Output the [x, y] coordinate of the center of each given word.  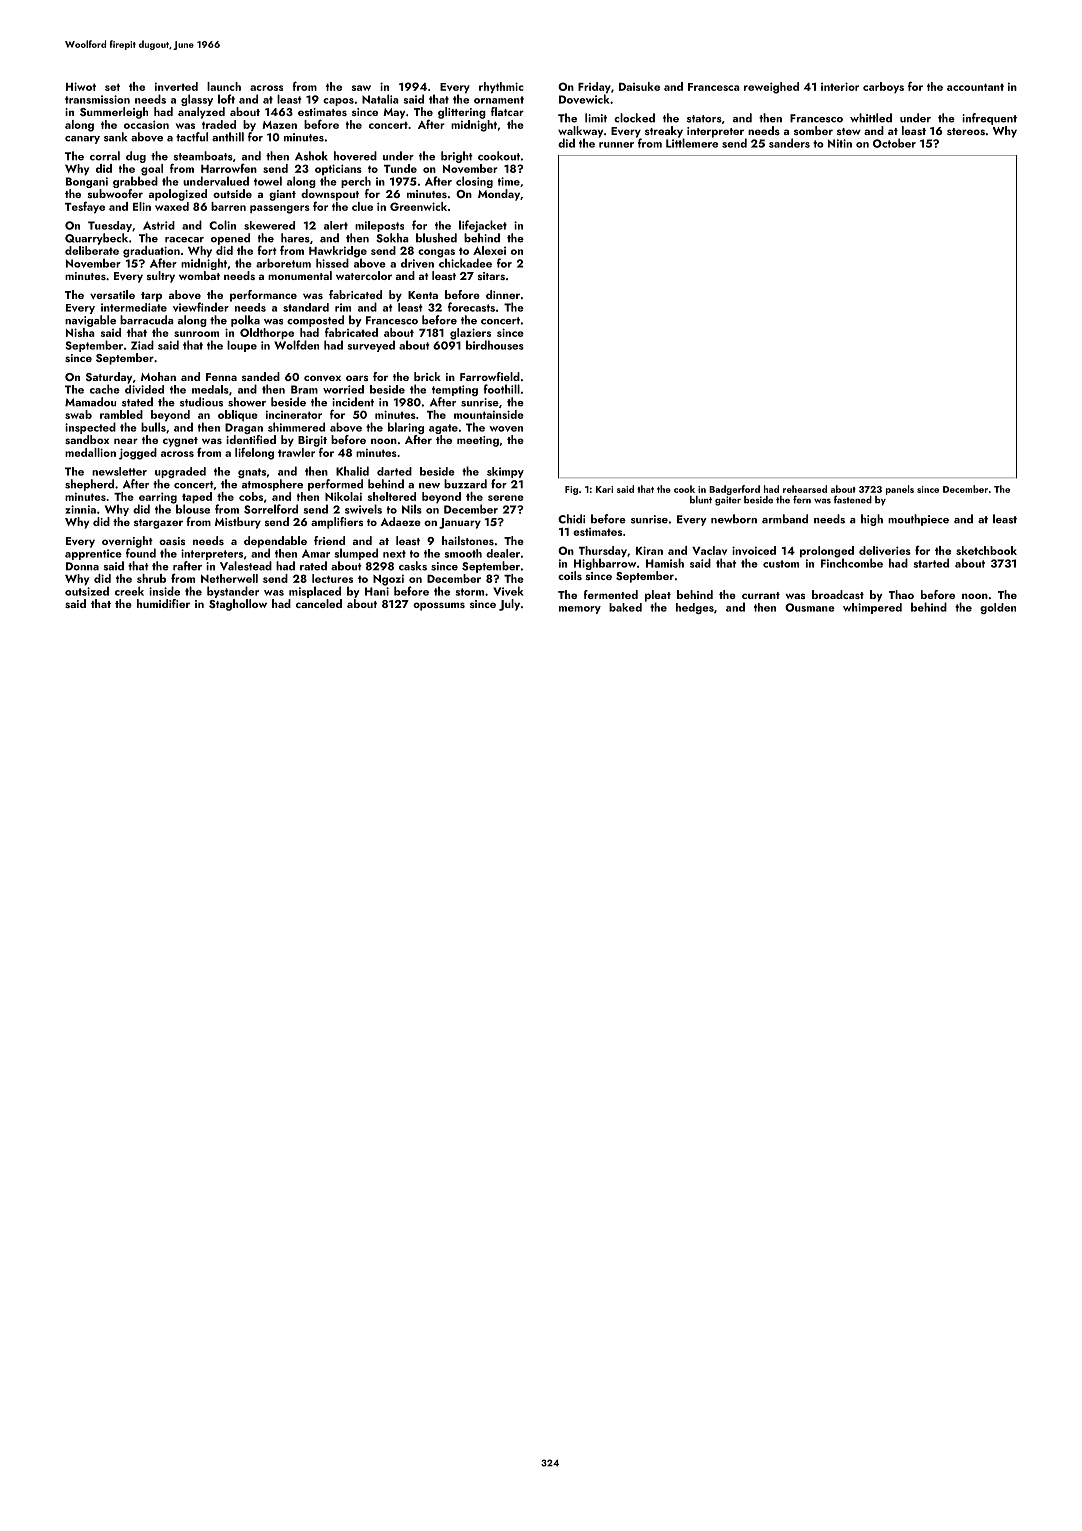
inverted [176, 86]
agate [443, 429]
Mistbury [238, 523]
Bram [304, 389]
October [894, 143]
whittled [871, 118]
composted [315, 321]
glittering [462, 113]
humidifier [163, 603]
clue [362, 206]
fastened [853, 499]
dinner [503, 294]
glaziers [470, 334]
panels [900, 490]
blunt [701, 500]
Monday [499, 195]
